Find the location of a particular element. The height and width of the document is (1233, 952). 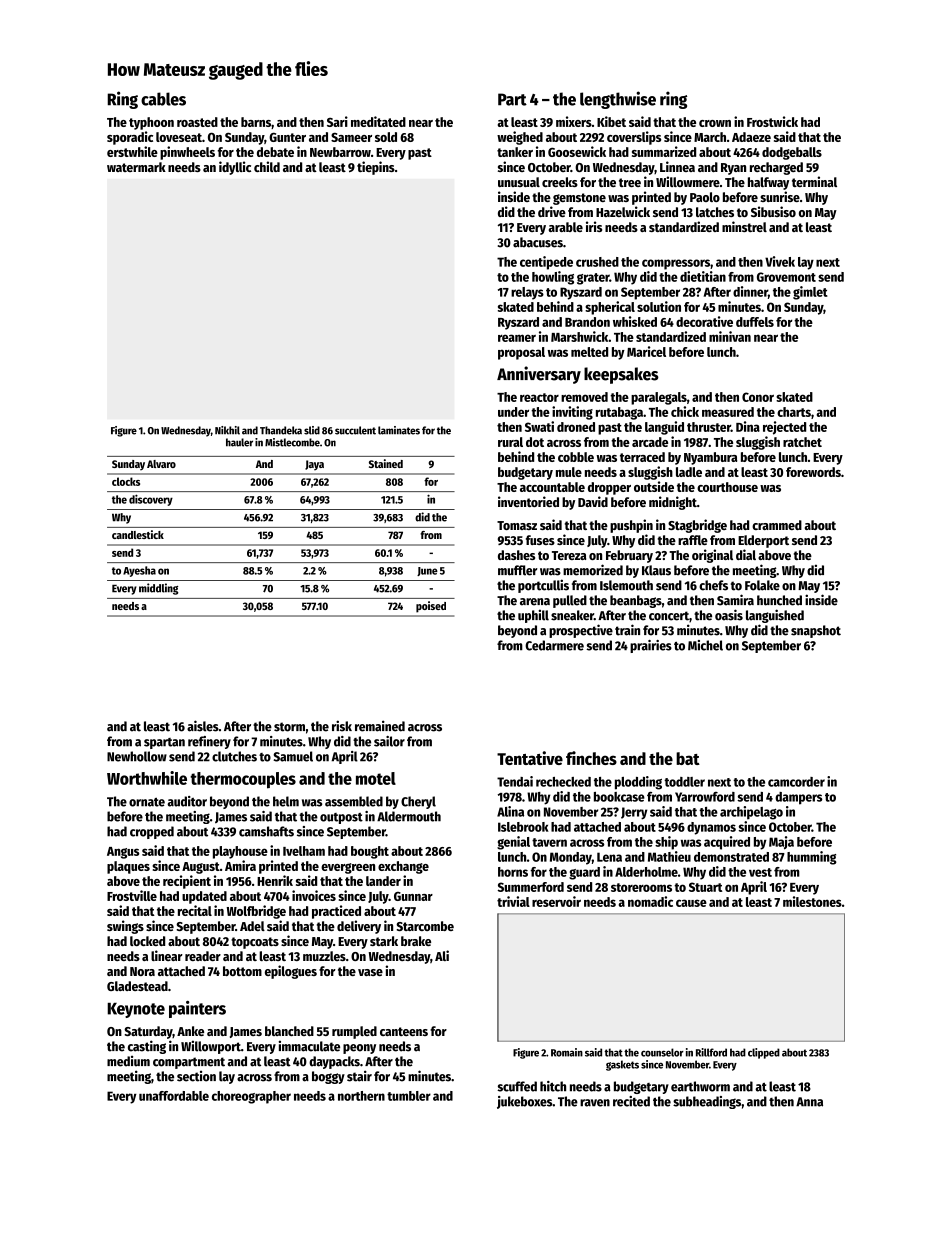

Nikhil is located at coordinates (227, 430).
